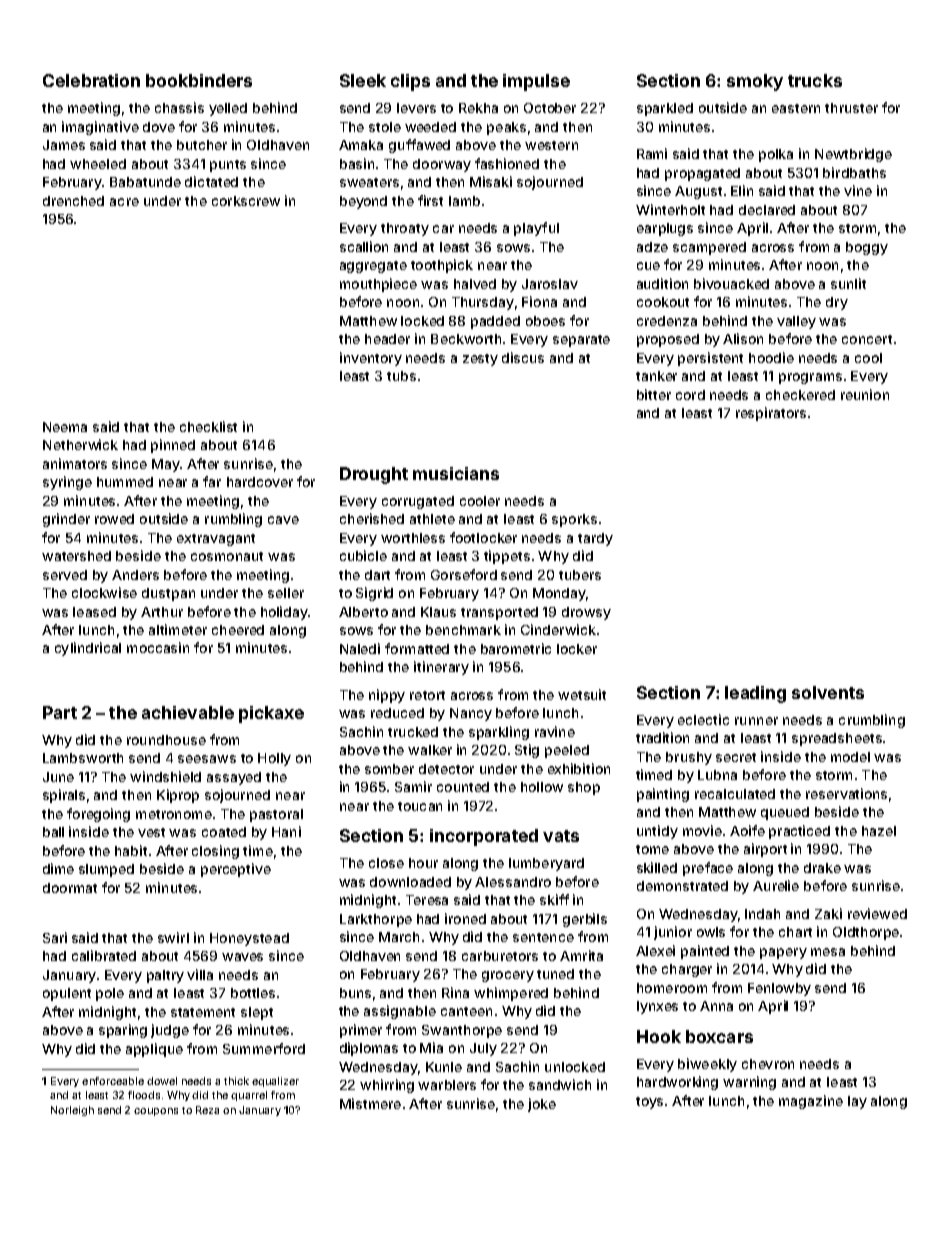 Image resolution: width=952 pixels, height=1233 pixels. What do you see at coordinates (73, 201) in the screenshot?
I see `drenched` at bounding box center [73, 201].
